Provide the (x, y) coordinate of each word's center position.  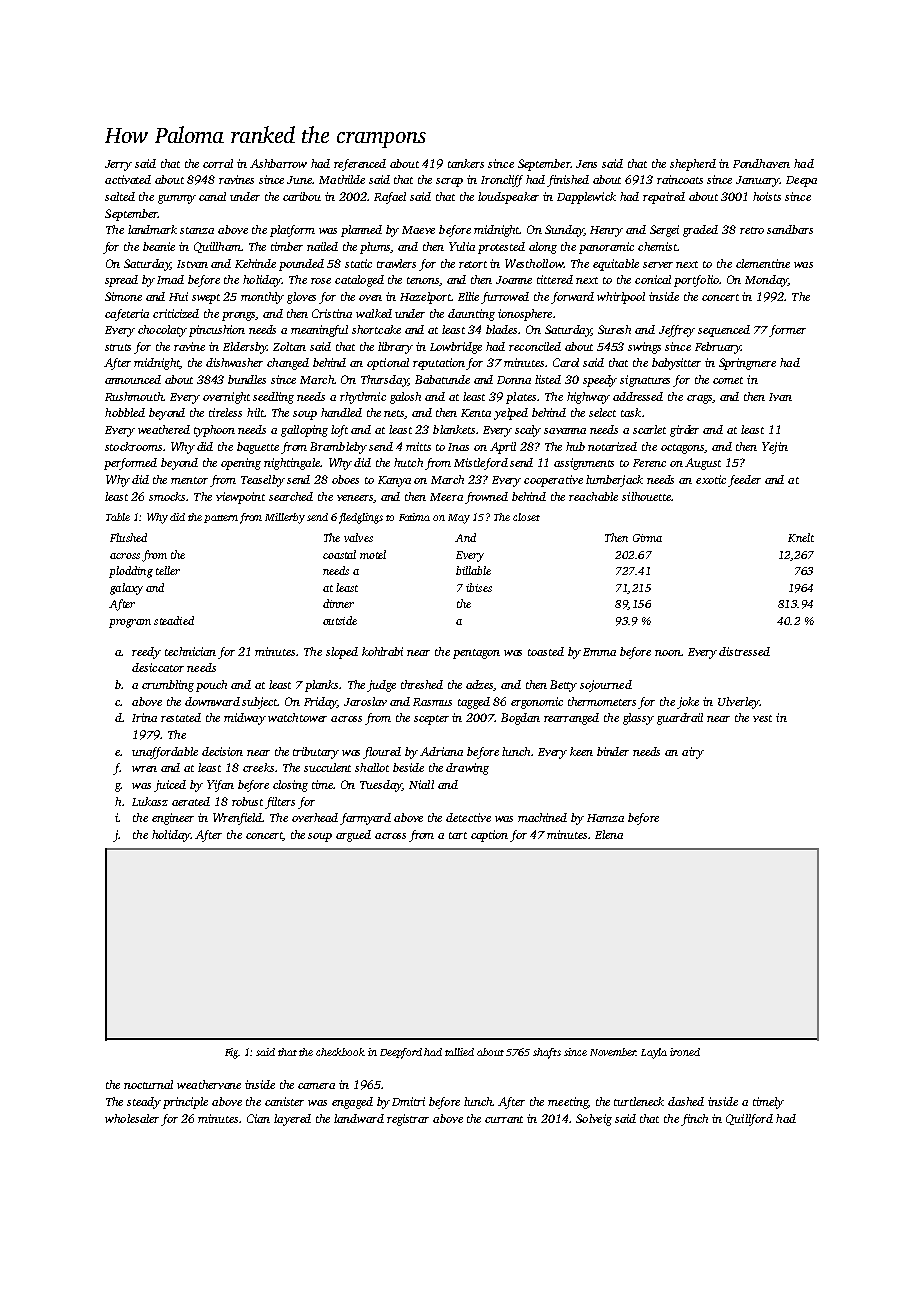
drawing (467, 769)
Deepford (401, 1053)
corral (218, 163)
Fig (232, 1053)
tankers (466, 163)
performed (130, 464)
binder (613, 751)
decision (222, 751)
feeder (744, 481)
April (503, 448)
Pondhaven (761, 163)
